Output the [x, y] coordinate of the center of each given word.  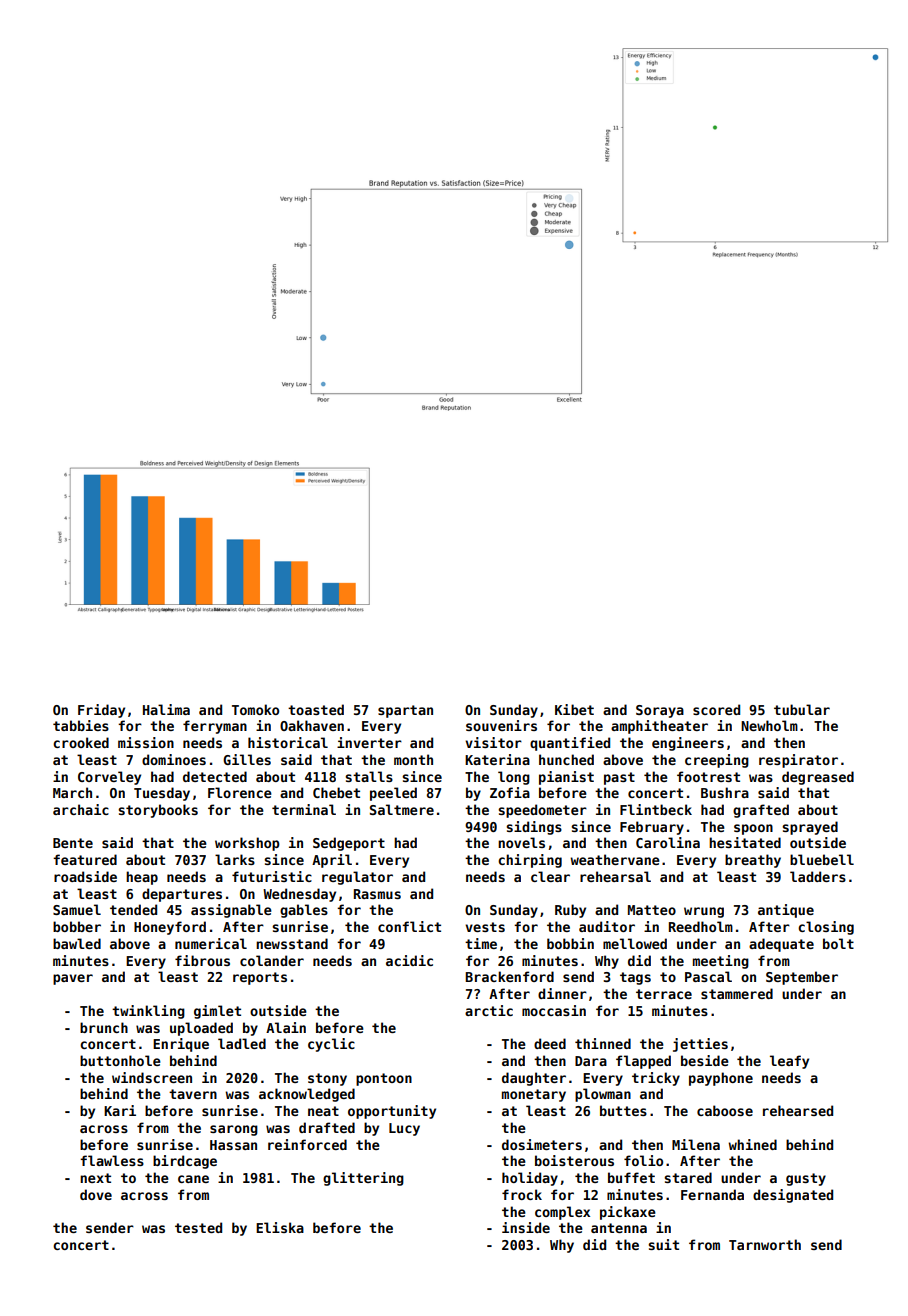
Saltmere [402, 809]
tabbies [81, 725]
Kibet [574, 709]
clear [550, 876]
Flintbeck [656, 809]
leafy [789, 1062]
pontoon [384, 1079]
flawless [112, 1160]
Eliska [280, 1227]
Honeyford [170, 928]
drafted [327, 1127]
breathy [753, 861]
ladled [242, 1043]
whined [752, 1144]
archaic [81, 809]
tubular [802, 709]
